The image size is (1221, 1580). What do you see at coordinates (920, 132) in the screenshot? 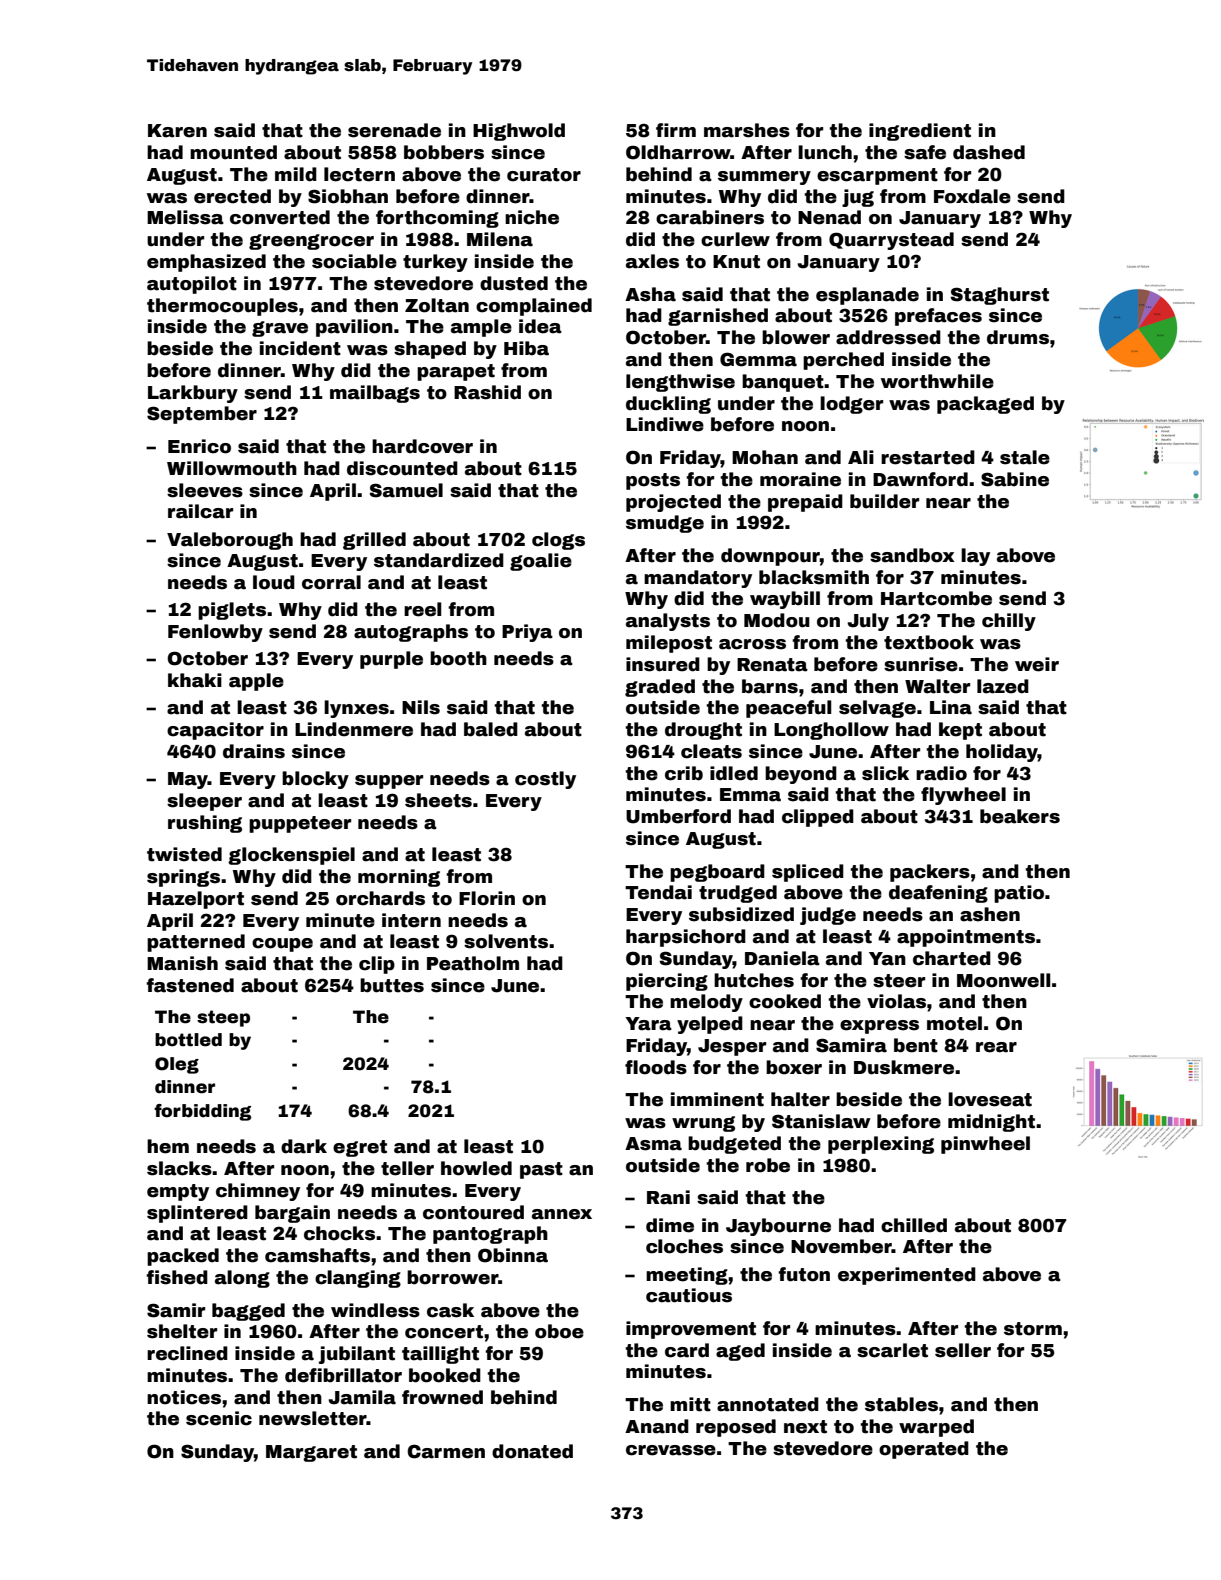
I see `ingredient` at bounding box center [920, 132].
